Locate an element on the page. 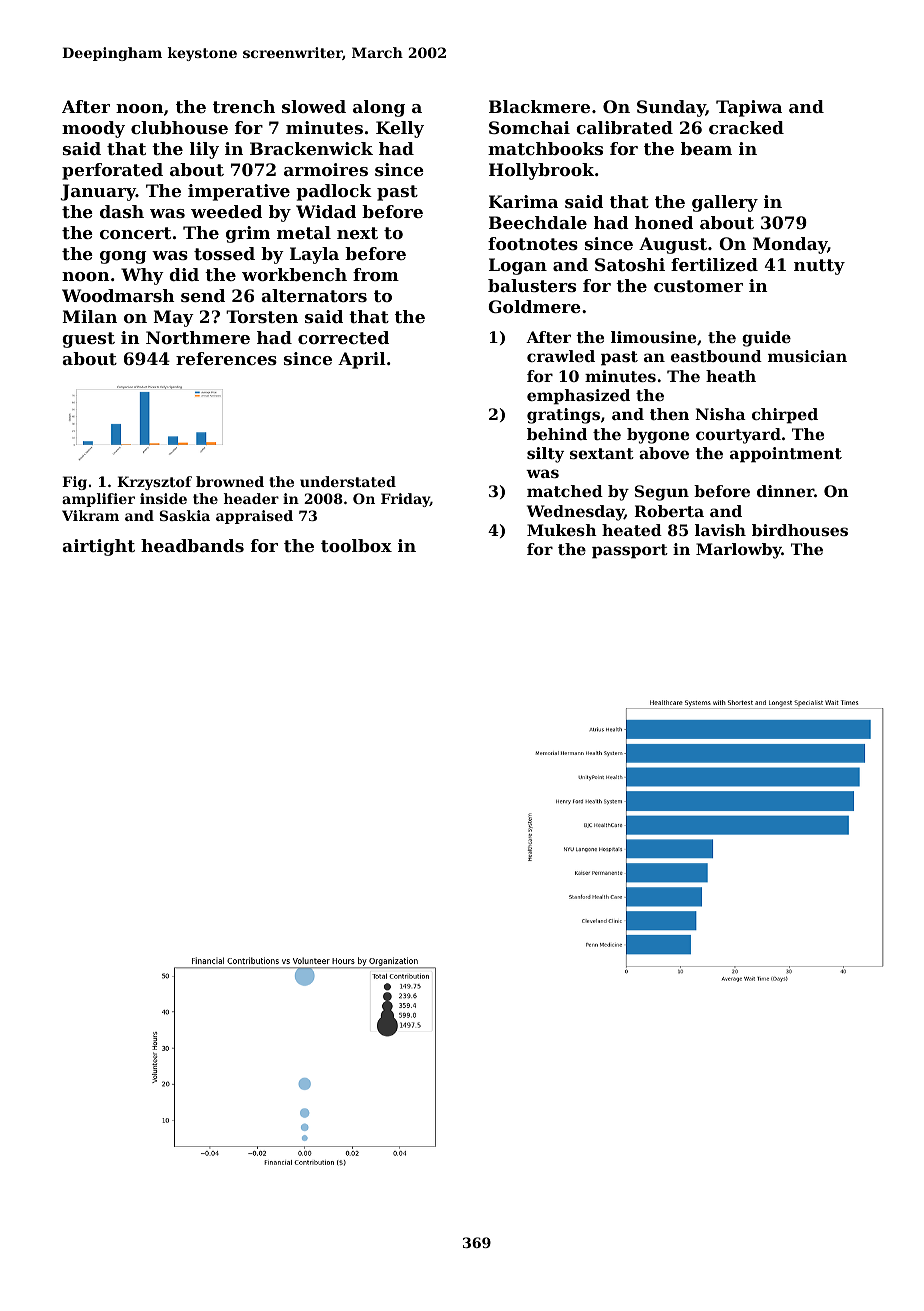  beam is located at coordinates (706, 148).
